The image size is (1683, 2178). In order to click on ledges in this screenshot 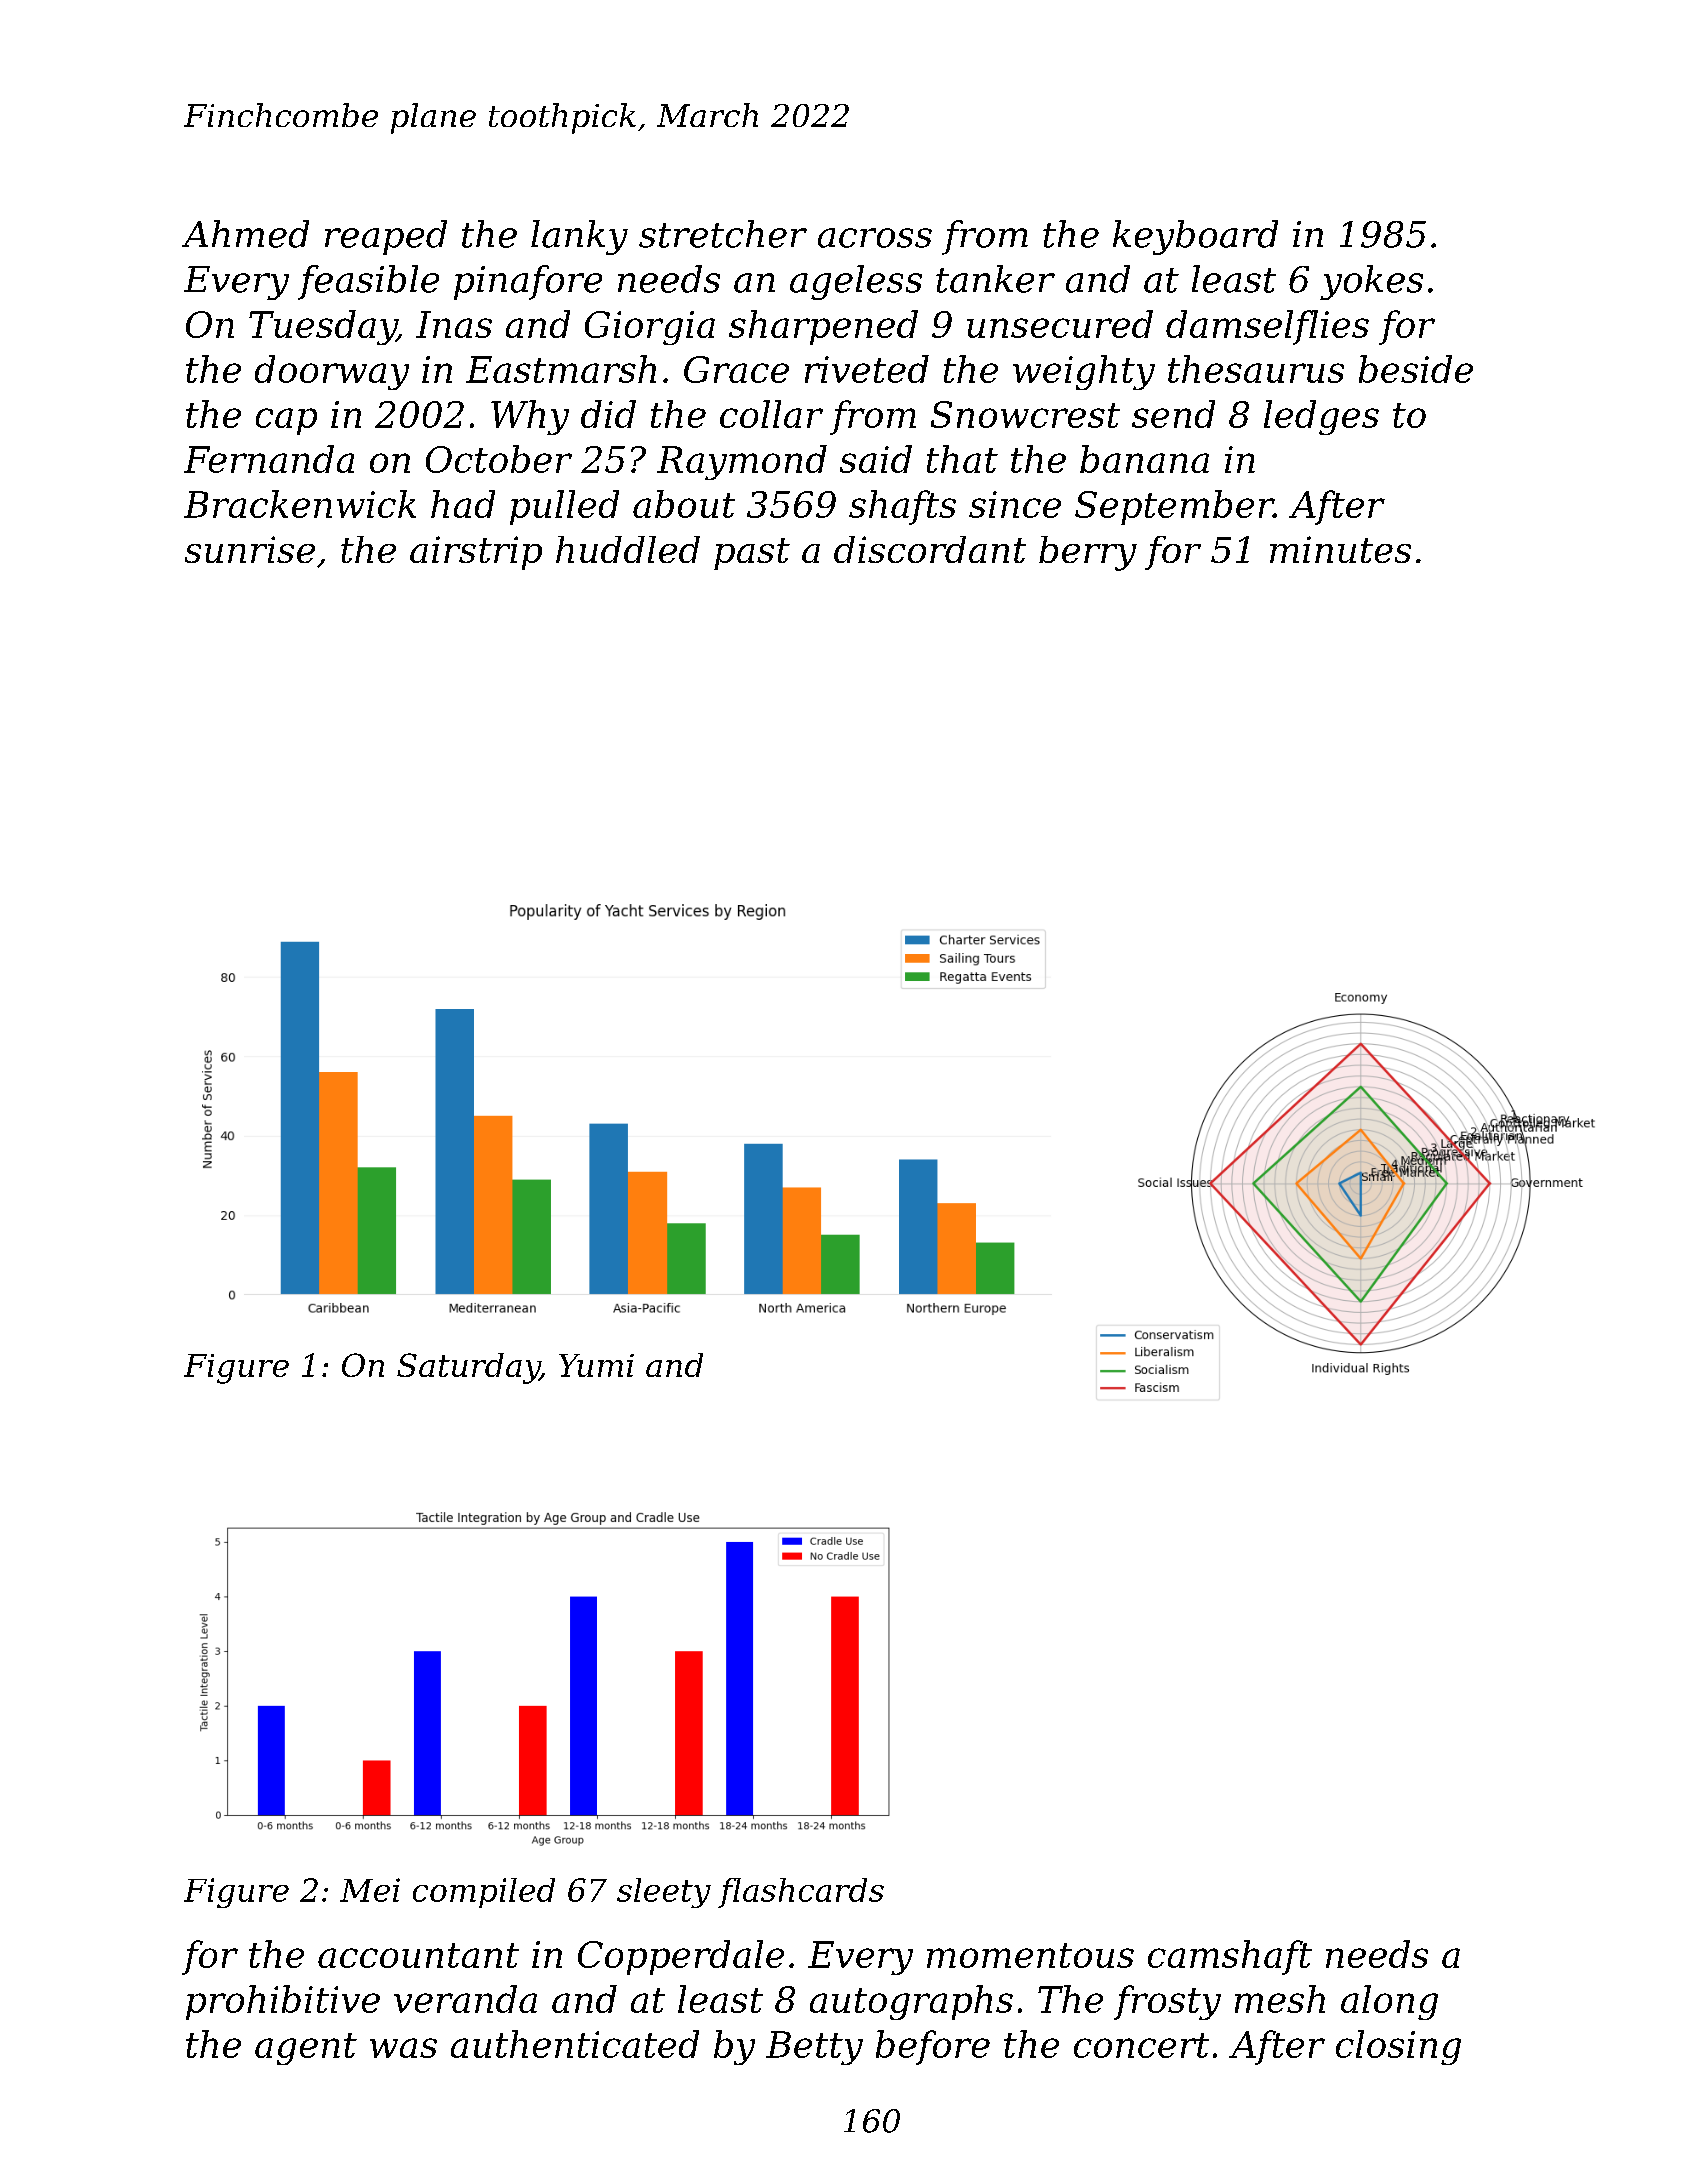, I will do `click(1321, 417)`.
